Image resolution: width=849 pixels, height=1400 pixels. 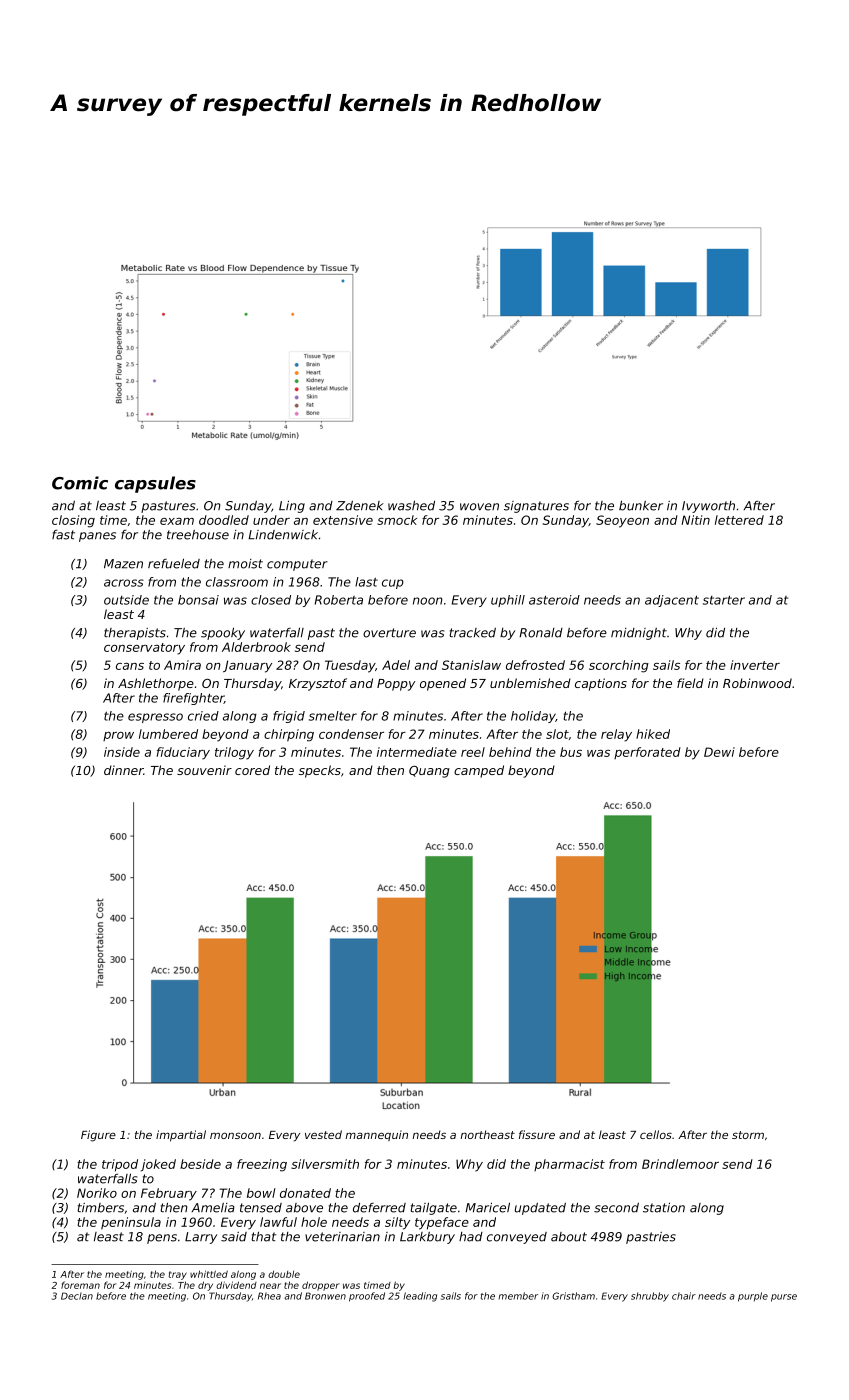 I want to click on deferred, so click(x=379, y=1208).
